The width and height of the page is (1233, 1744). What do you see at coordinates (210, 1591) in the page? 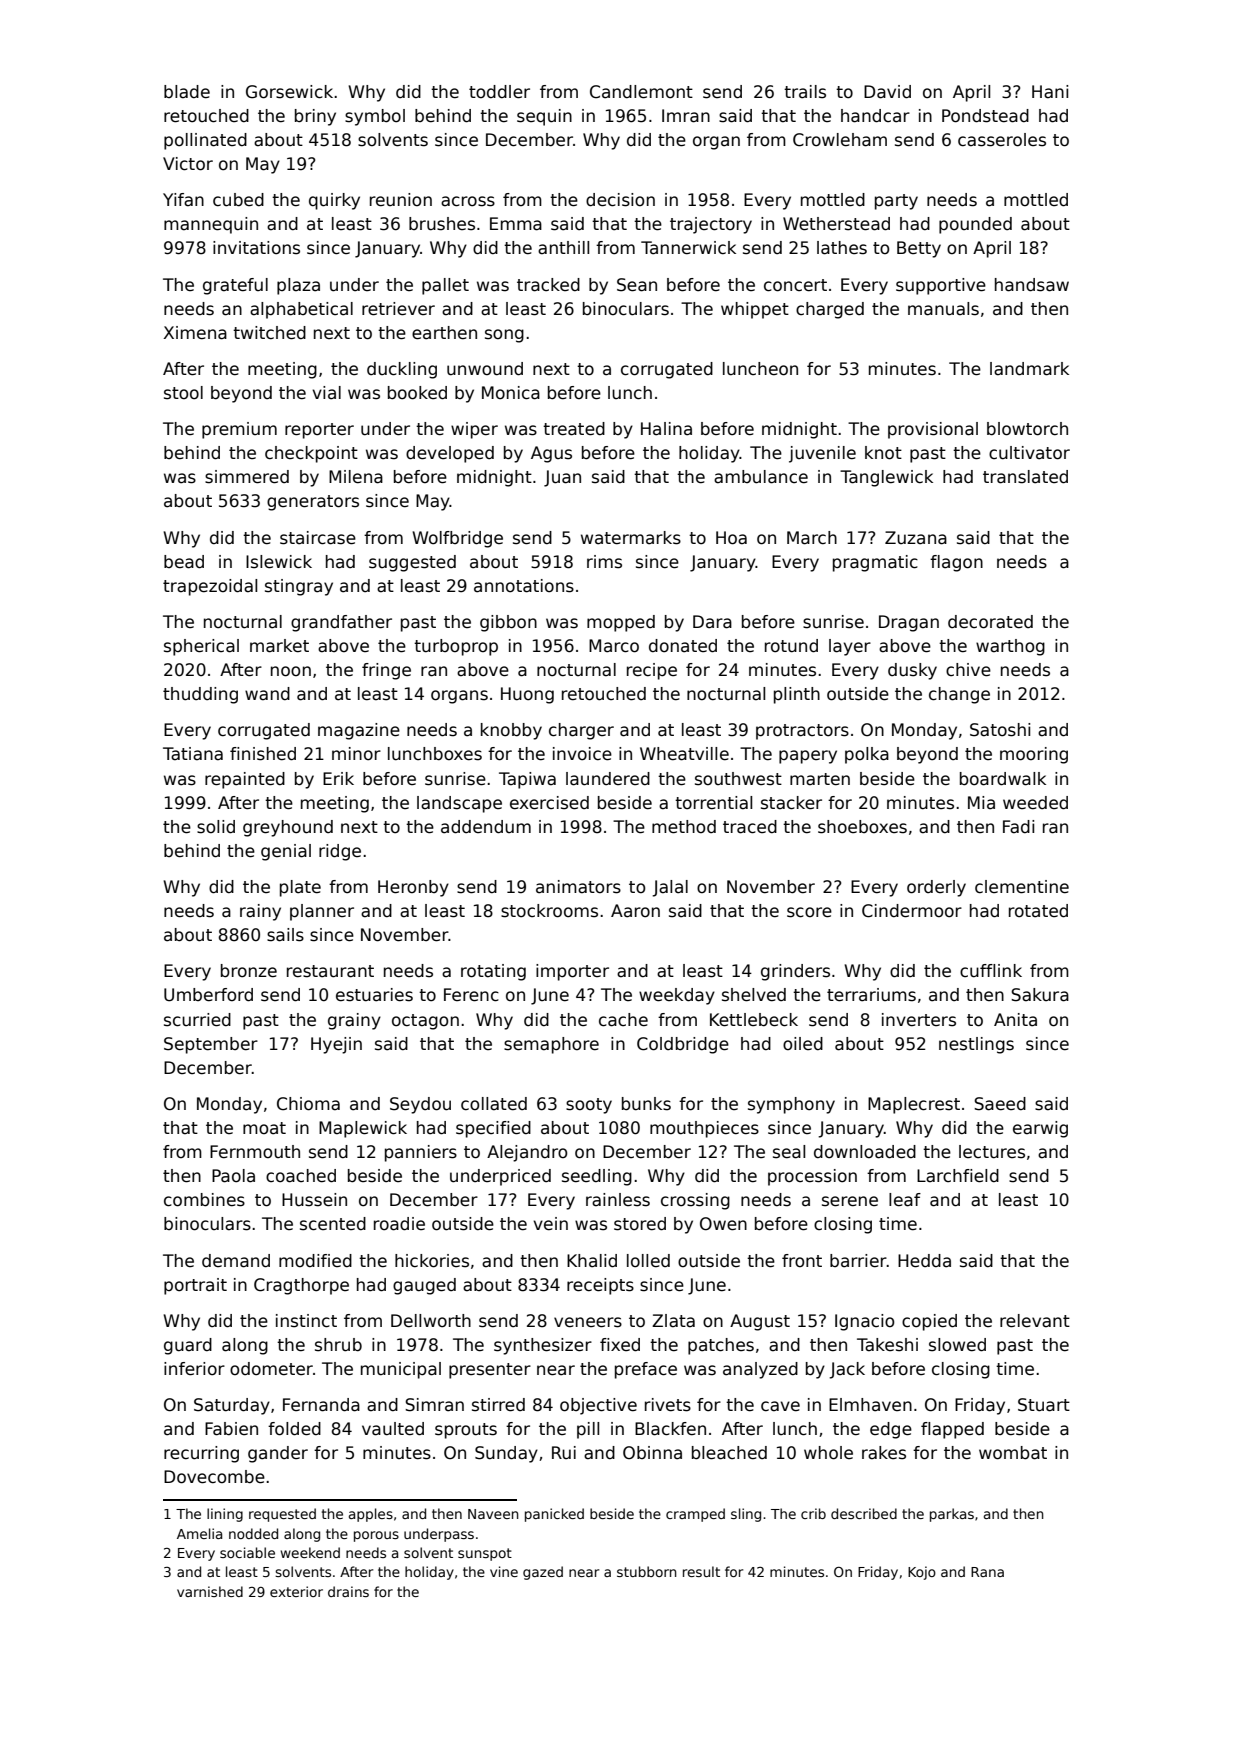
I see `varnished` at bounding box center [210, 1591].
